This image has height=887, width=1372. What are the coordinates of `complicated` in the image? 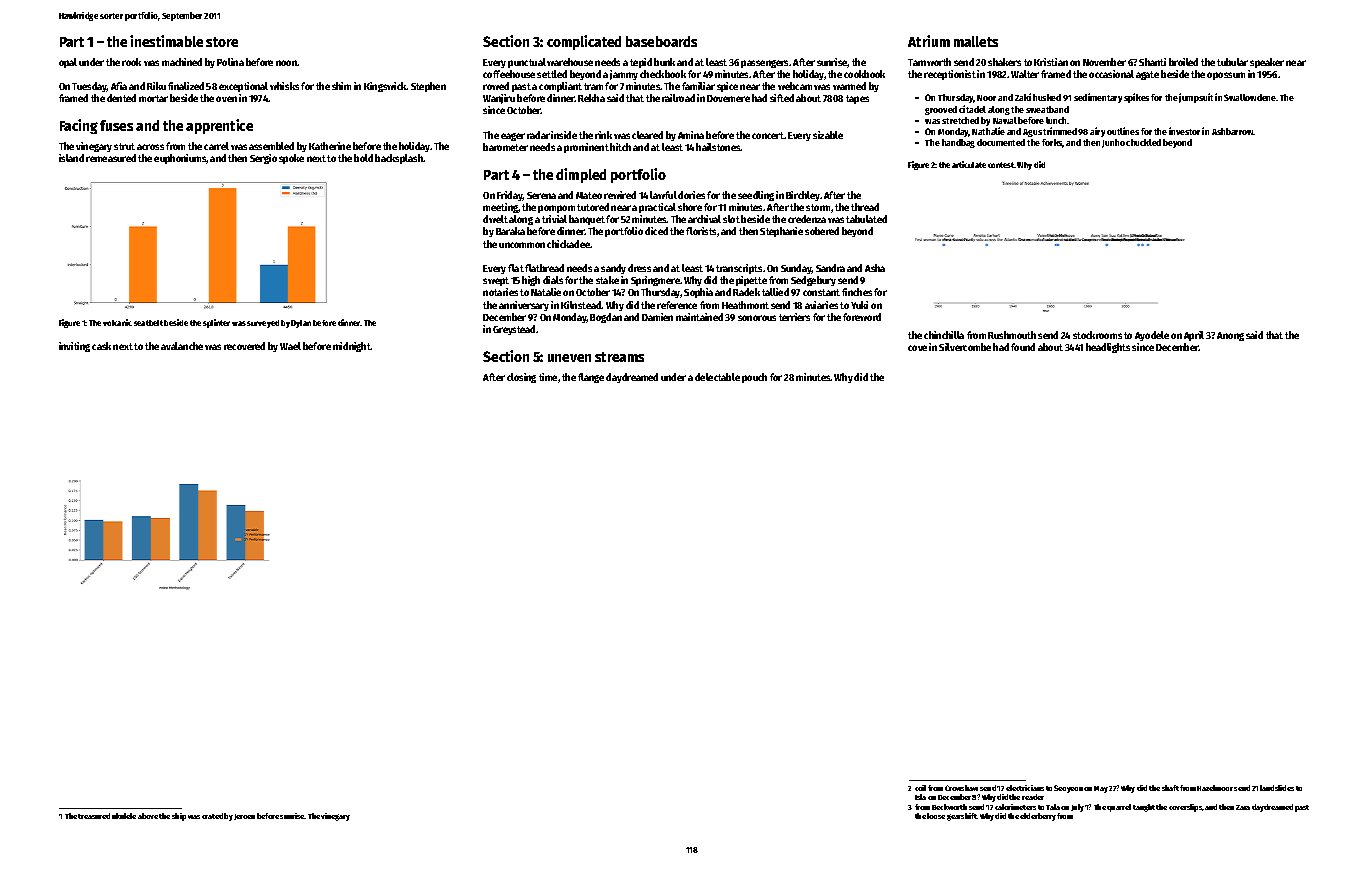 It's located at (584, 42).
